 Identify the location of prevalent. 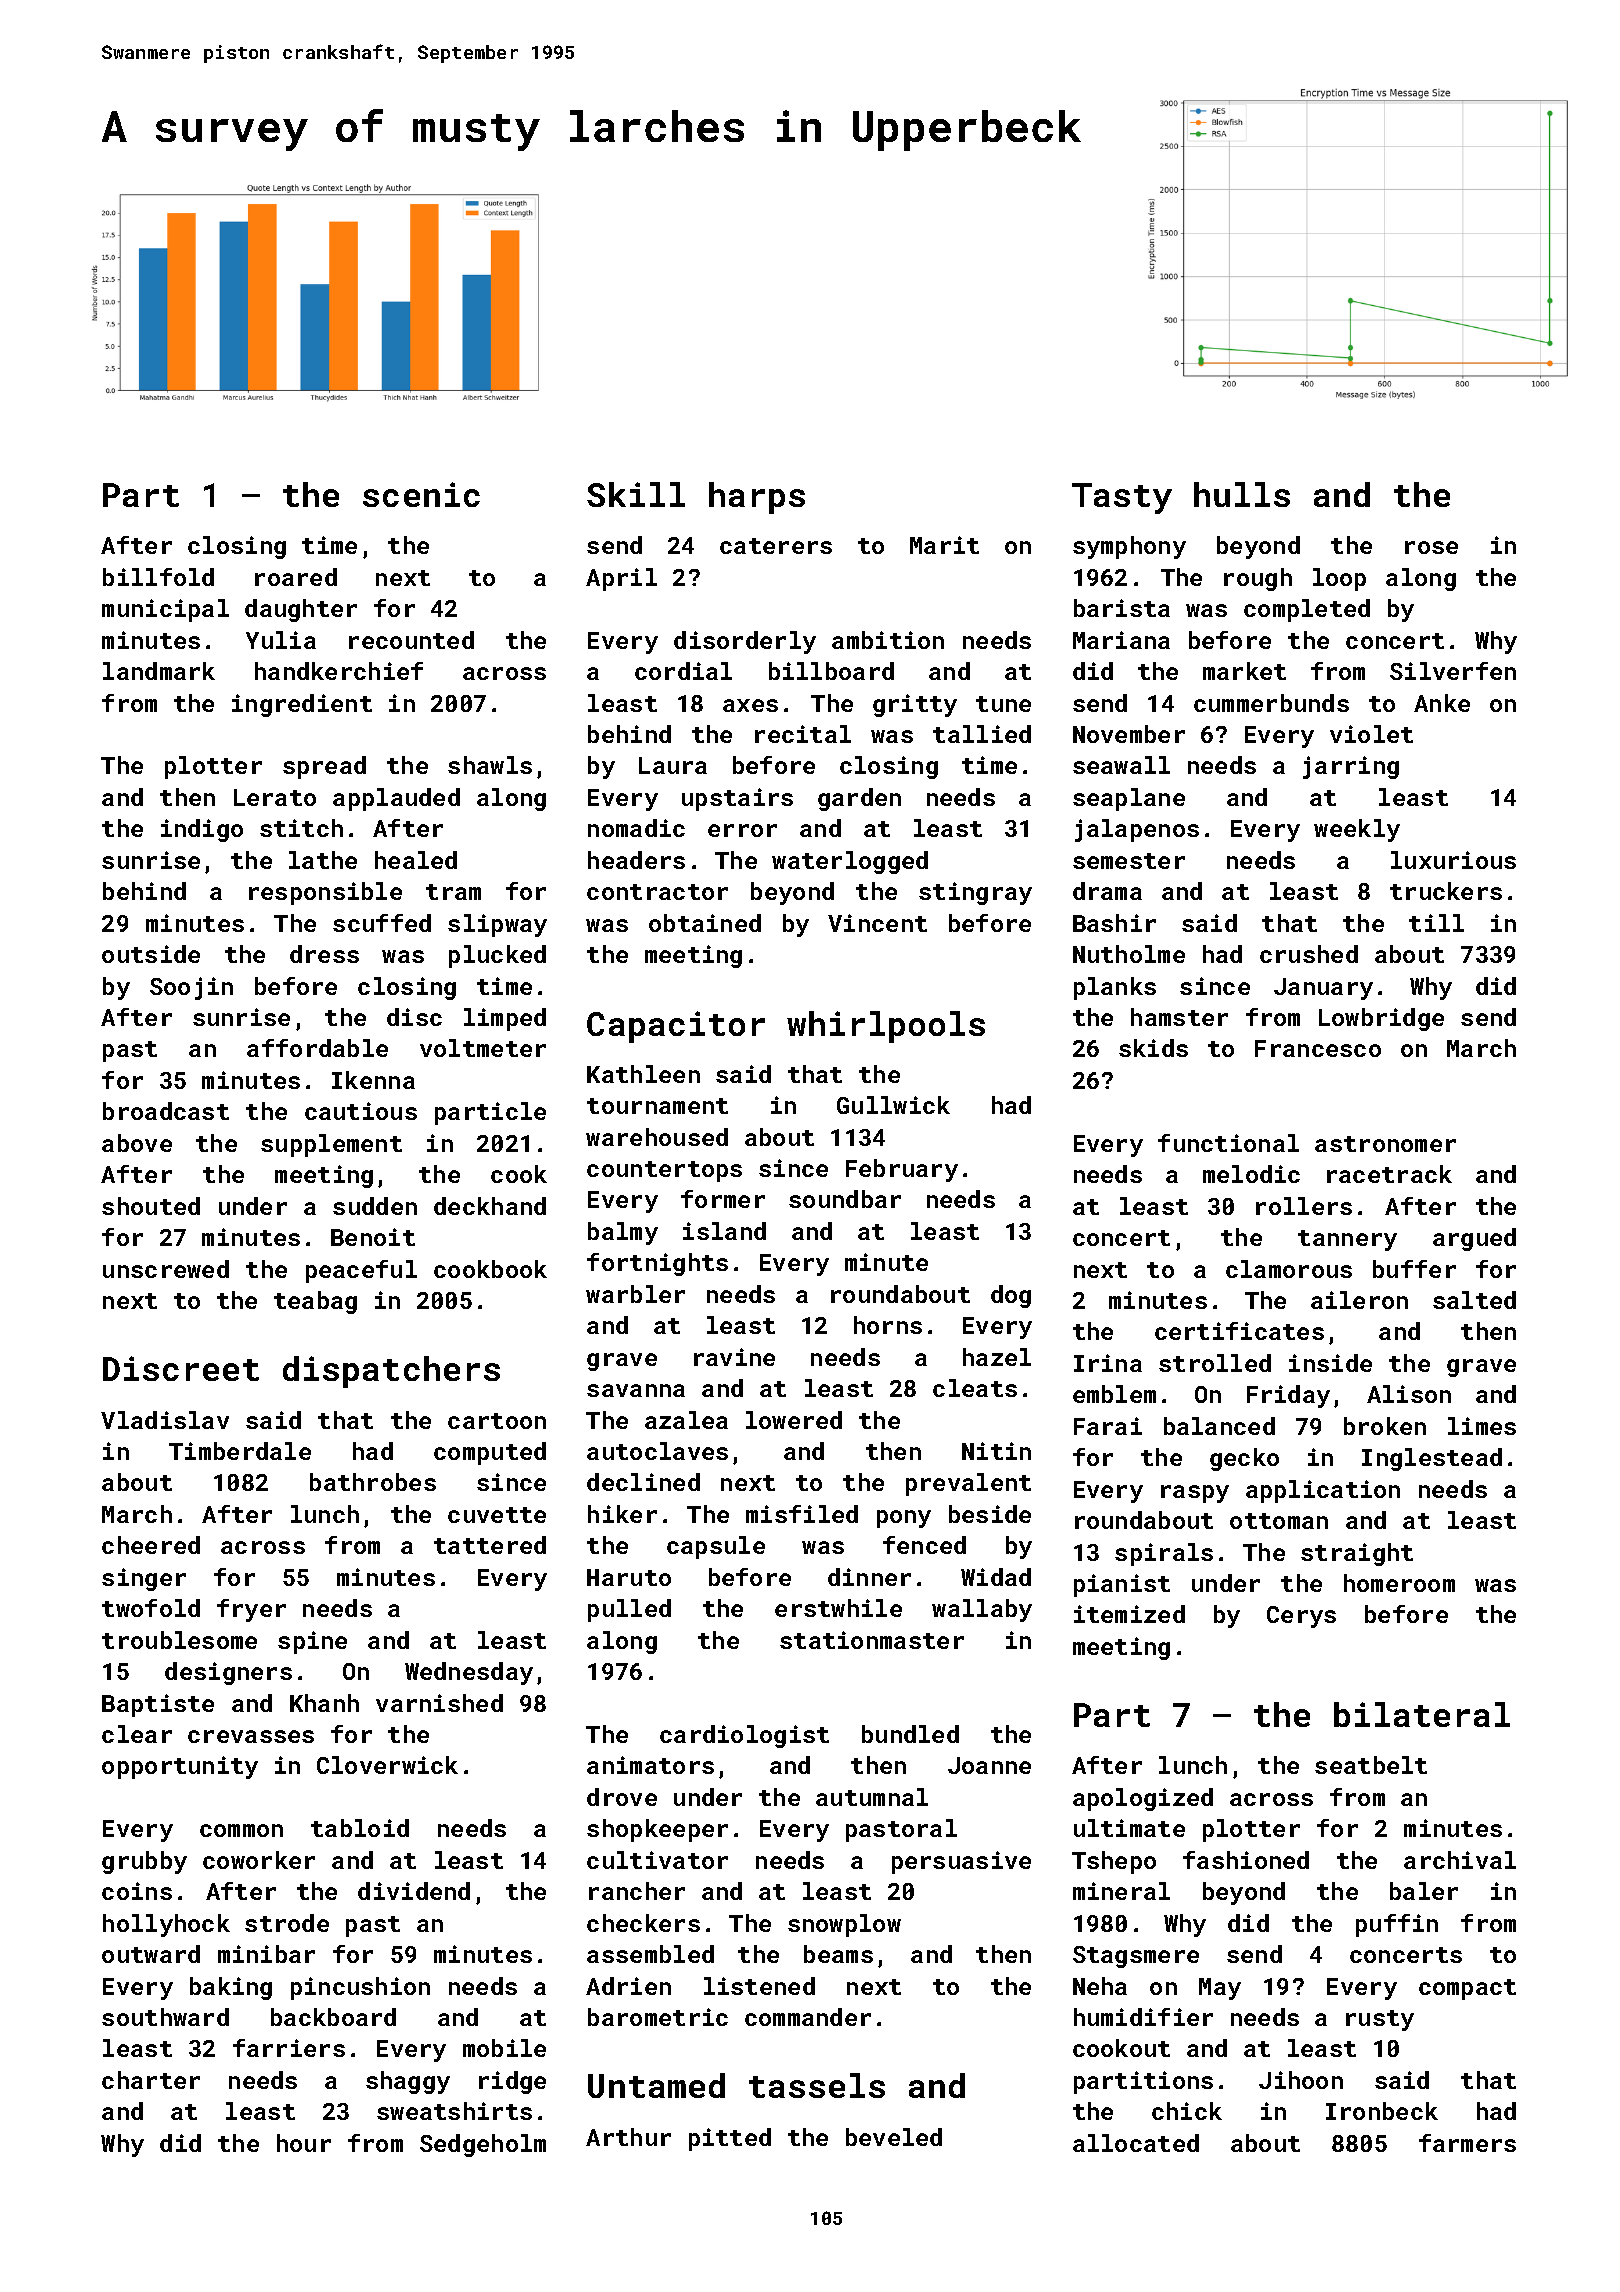
(968, 1484).
